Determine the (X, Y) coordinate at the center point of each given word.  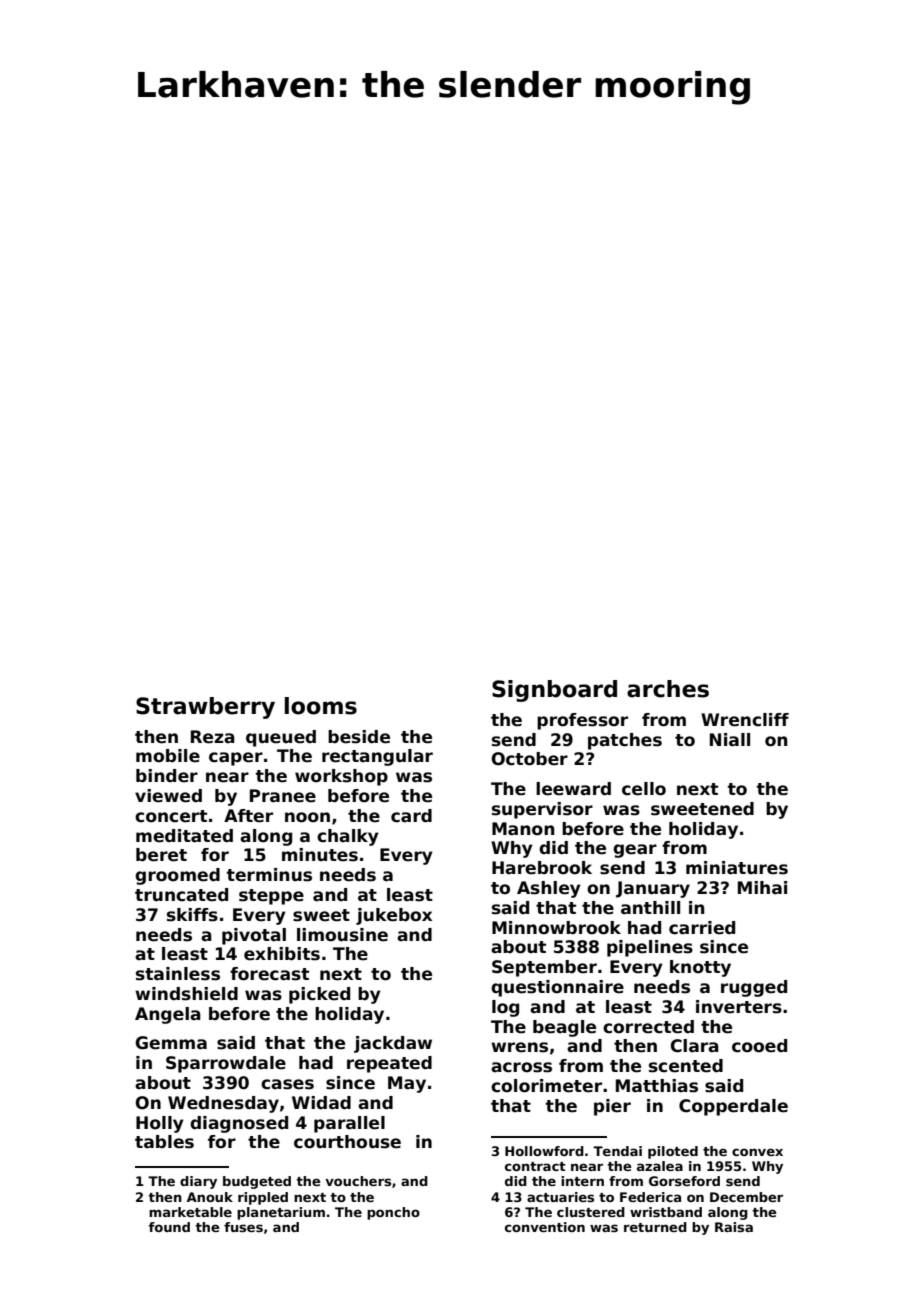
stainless (178, 974)
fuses (243, 1227)
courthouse (347, 1142)
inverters (739, 1007)
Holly (160, 1124)
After (248, 816)
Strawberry (205, 708)
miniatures (737, 868)
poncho (393, 1213)
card (411, 816)
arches (668, 689)
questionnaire (557, 988)
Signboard (554, 691)
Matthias (657, 1086)
